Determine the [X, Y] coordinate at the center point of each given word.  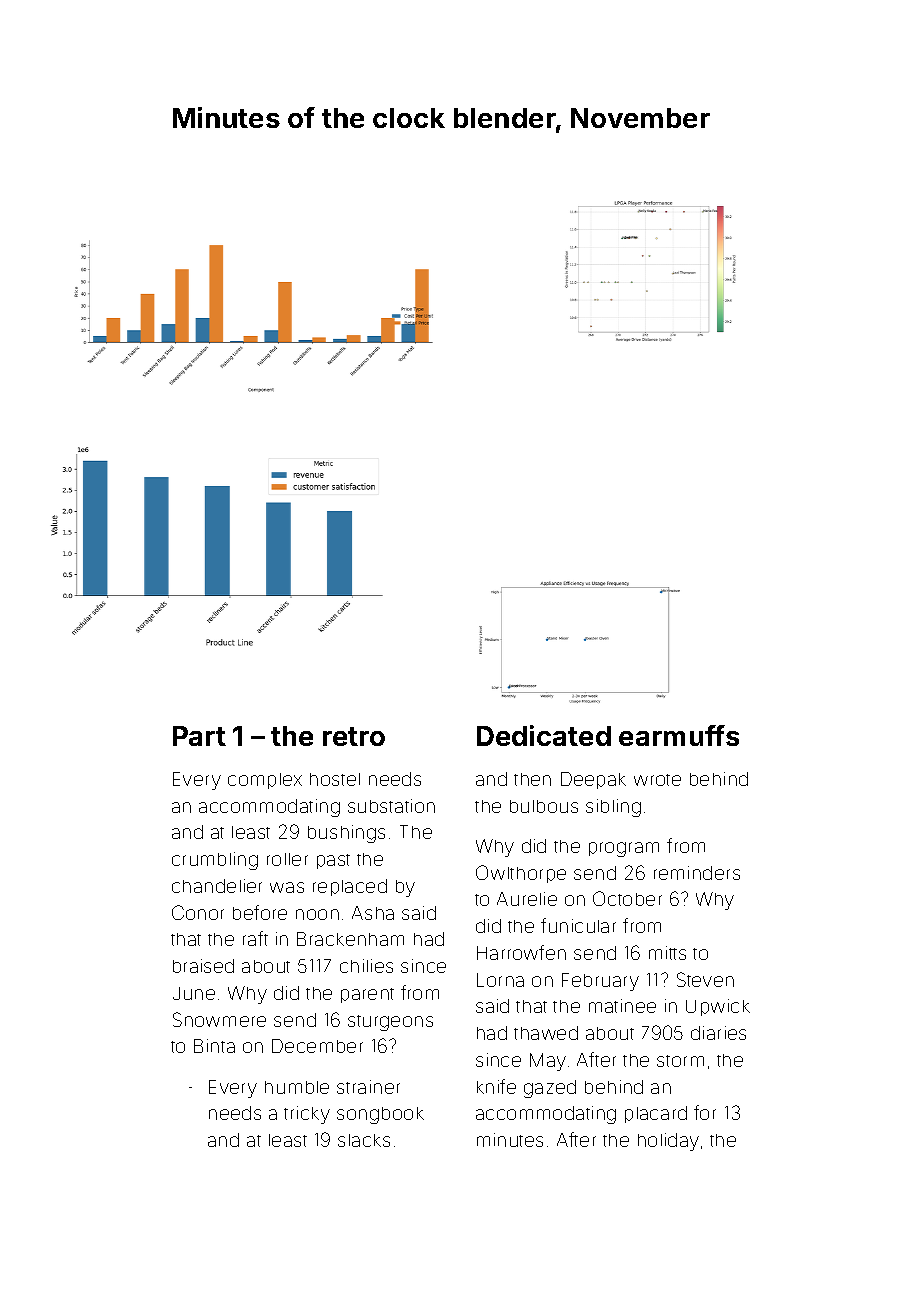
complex [265, 781]
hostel [335, 779]
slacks [364, 1140]
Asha [373, 913]
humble [297, 1087]
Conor [198, 912]
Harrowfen [521, 952]
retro [354, 736]
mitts [667, 953]
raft [255, 938]
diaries [718, 1033]
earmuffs [679, 735]
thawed [546, 1033]
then [532, 779]
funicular [578, 925]
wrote [657, 780]
